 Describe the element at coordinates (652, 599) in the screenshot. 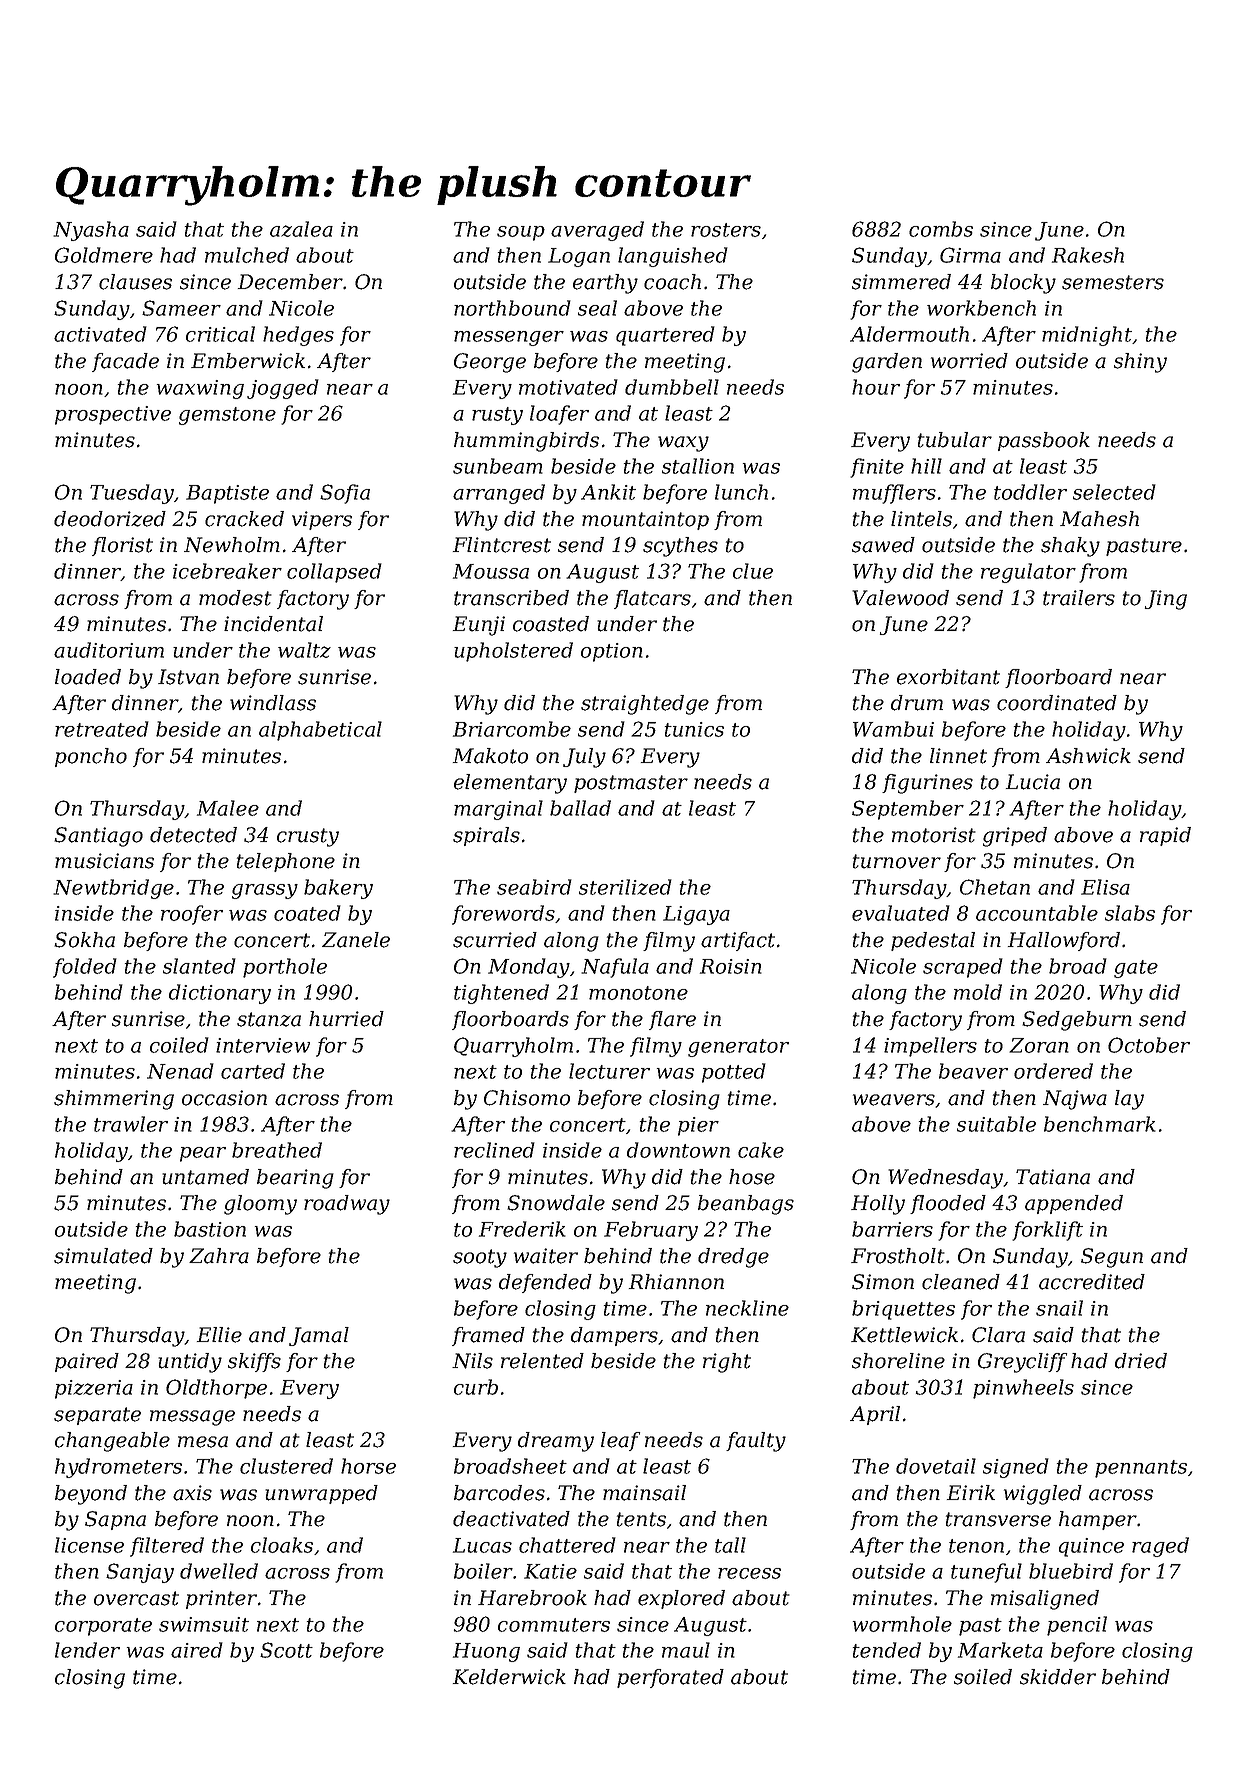

I see `flatcars` at that location.
